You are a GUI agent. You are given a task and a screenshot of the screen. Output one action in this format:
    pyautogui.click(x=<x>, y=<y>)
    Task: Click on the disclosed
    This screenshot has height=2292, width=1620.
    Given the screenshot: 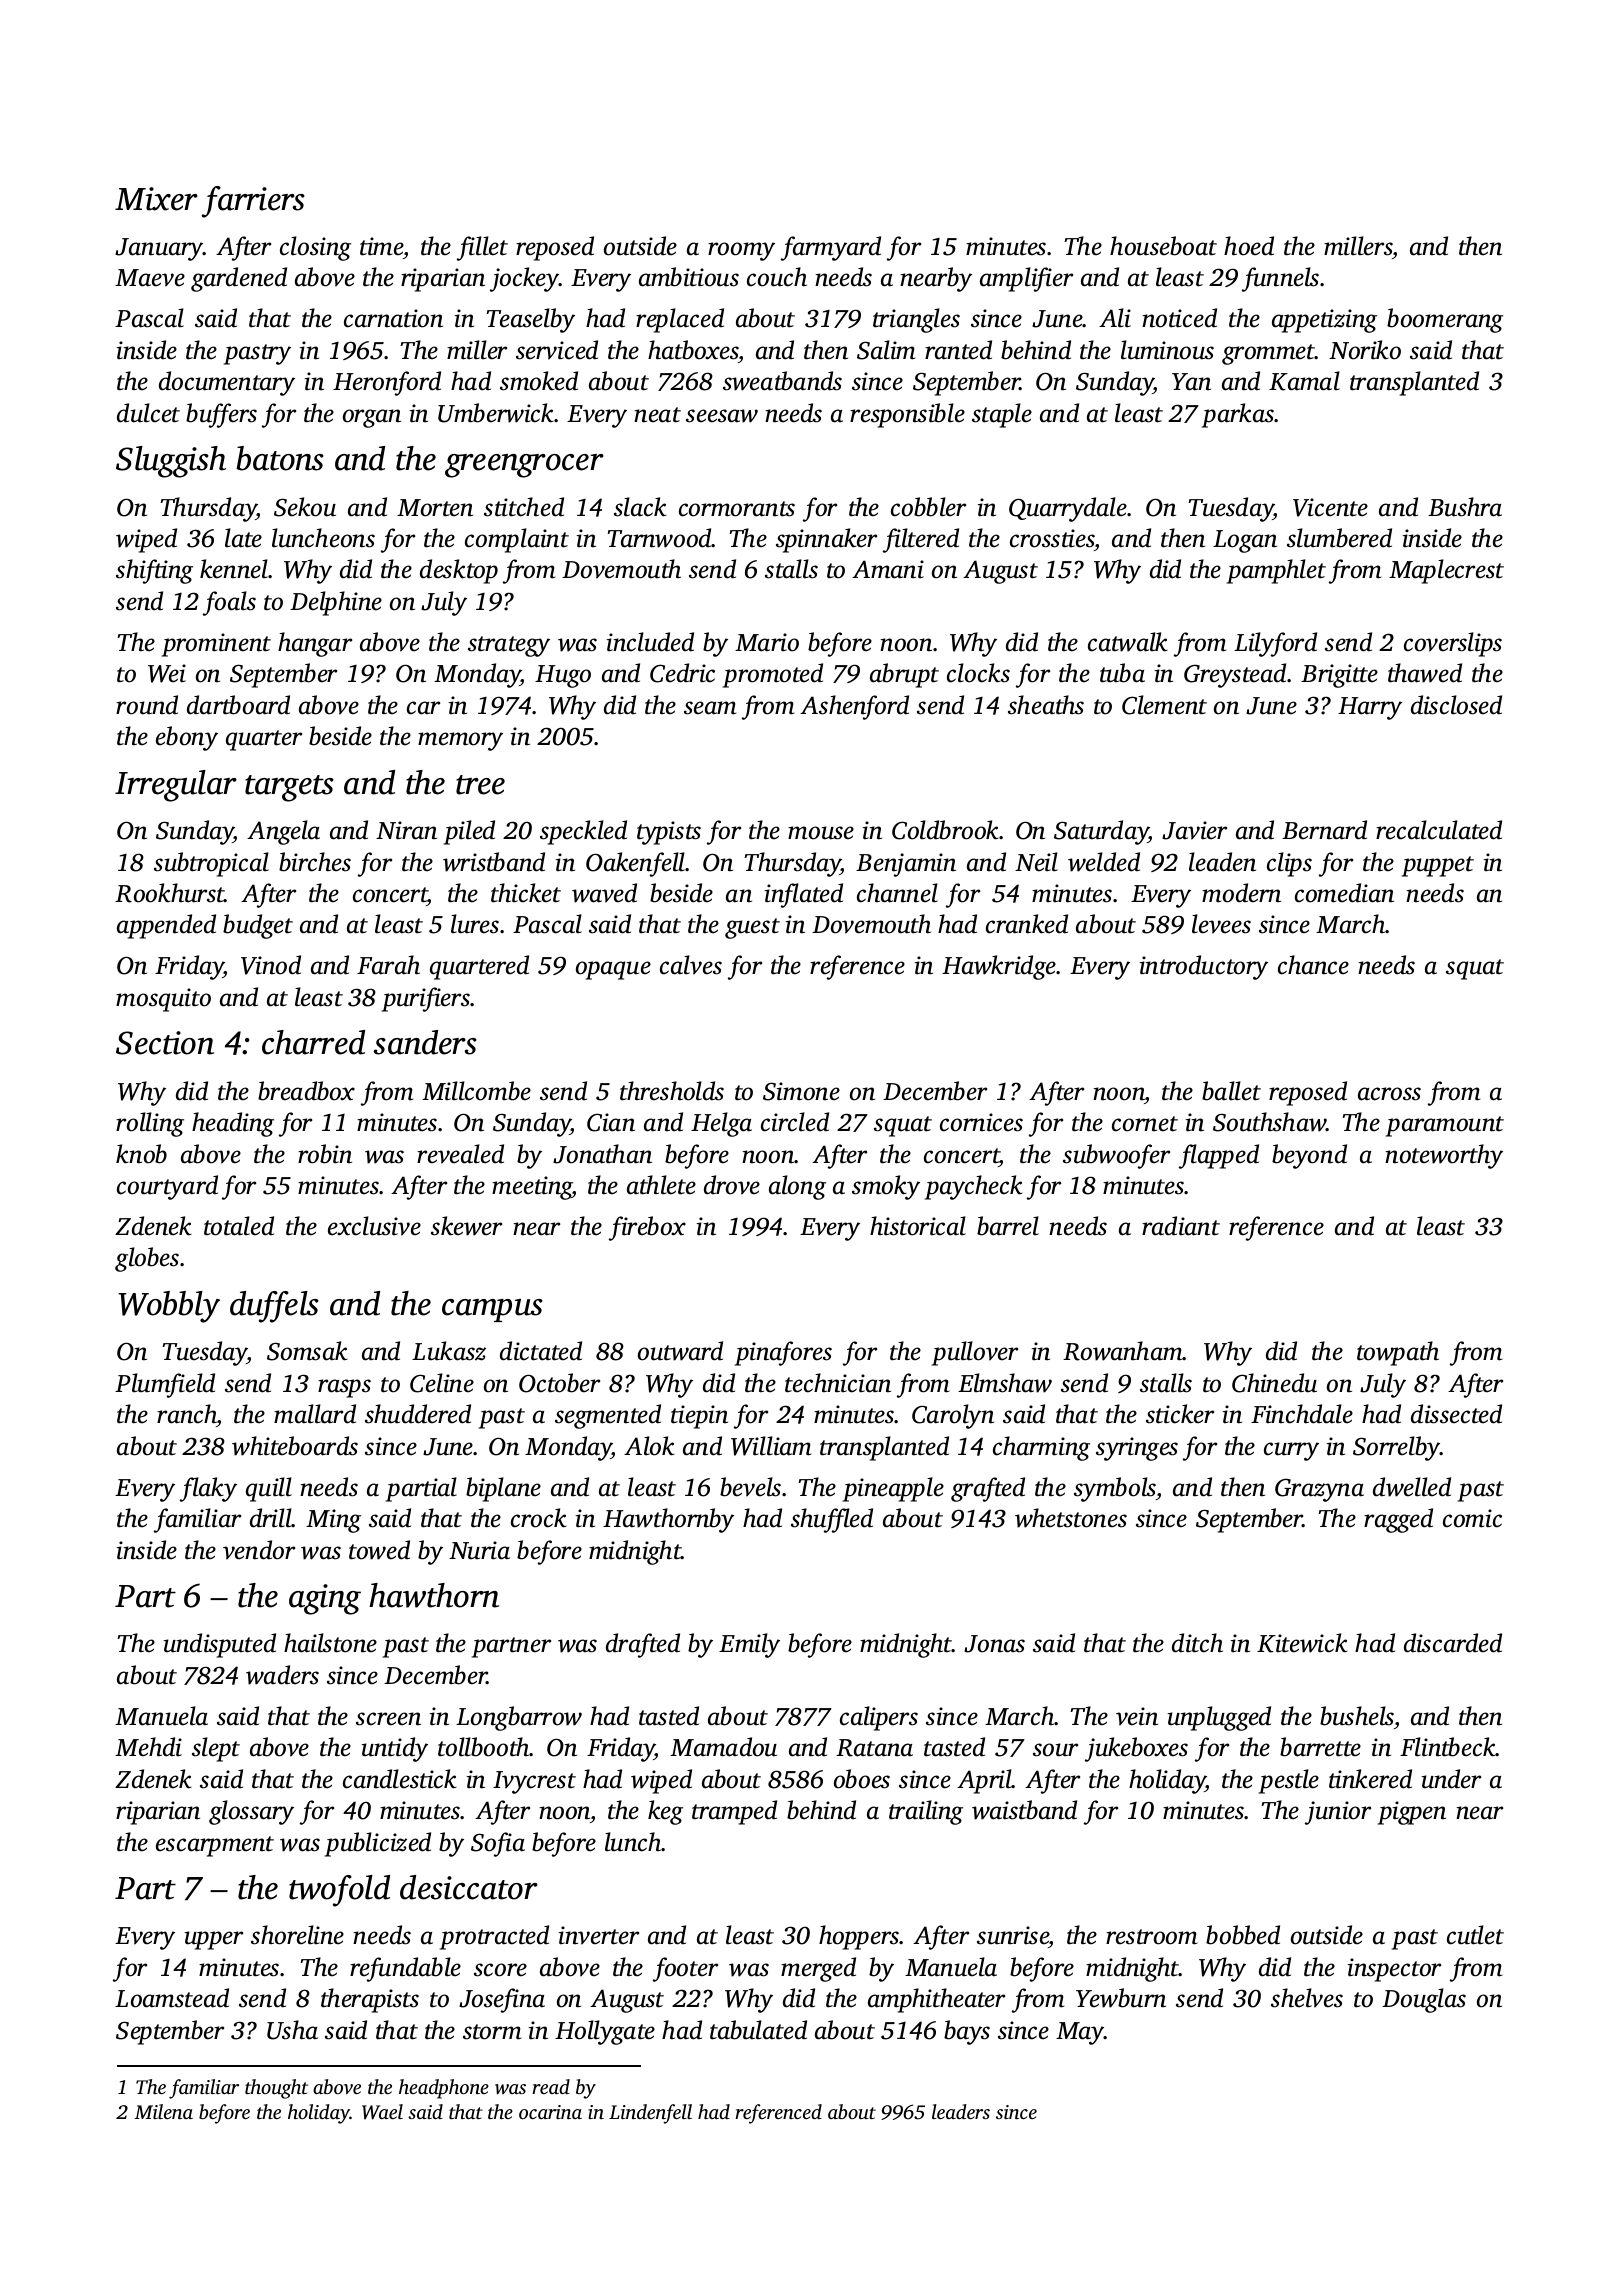 What is the action you would take?
    pyautogui.click(x=1456, y=705)
